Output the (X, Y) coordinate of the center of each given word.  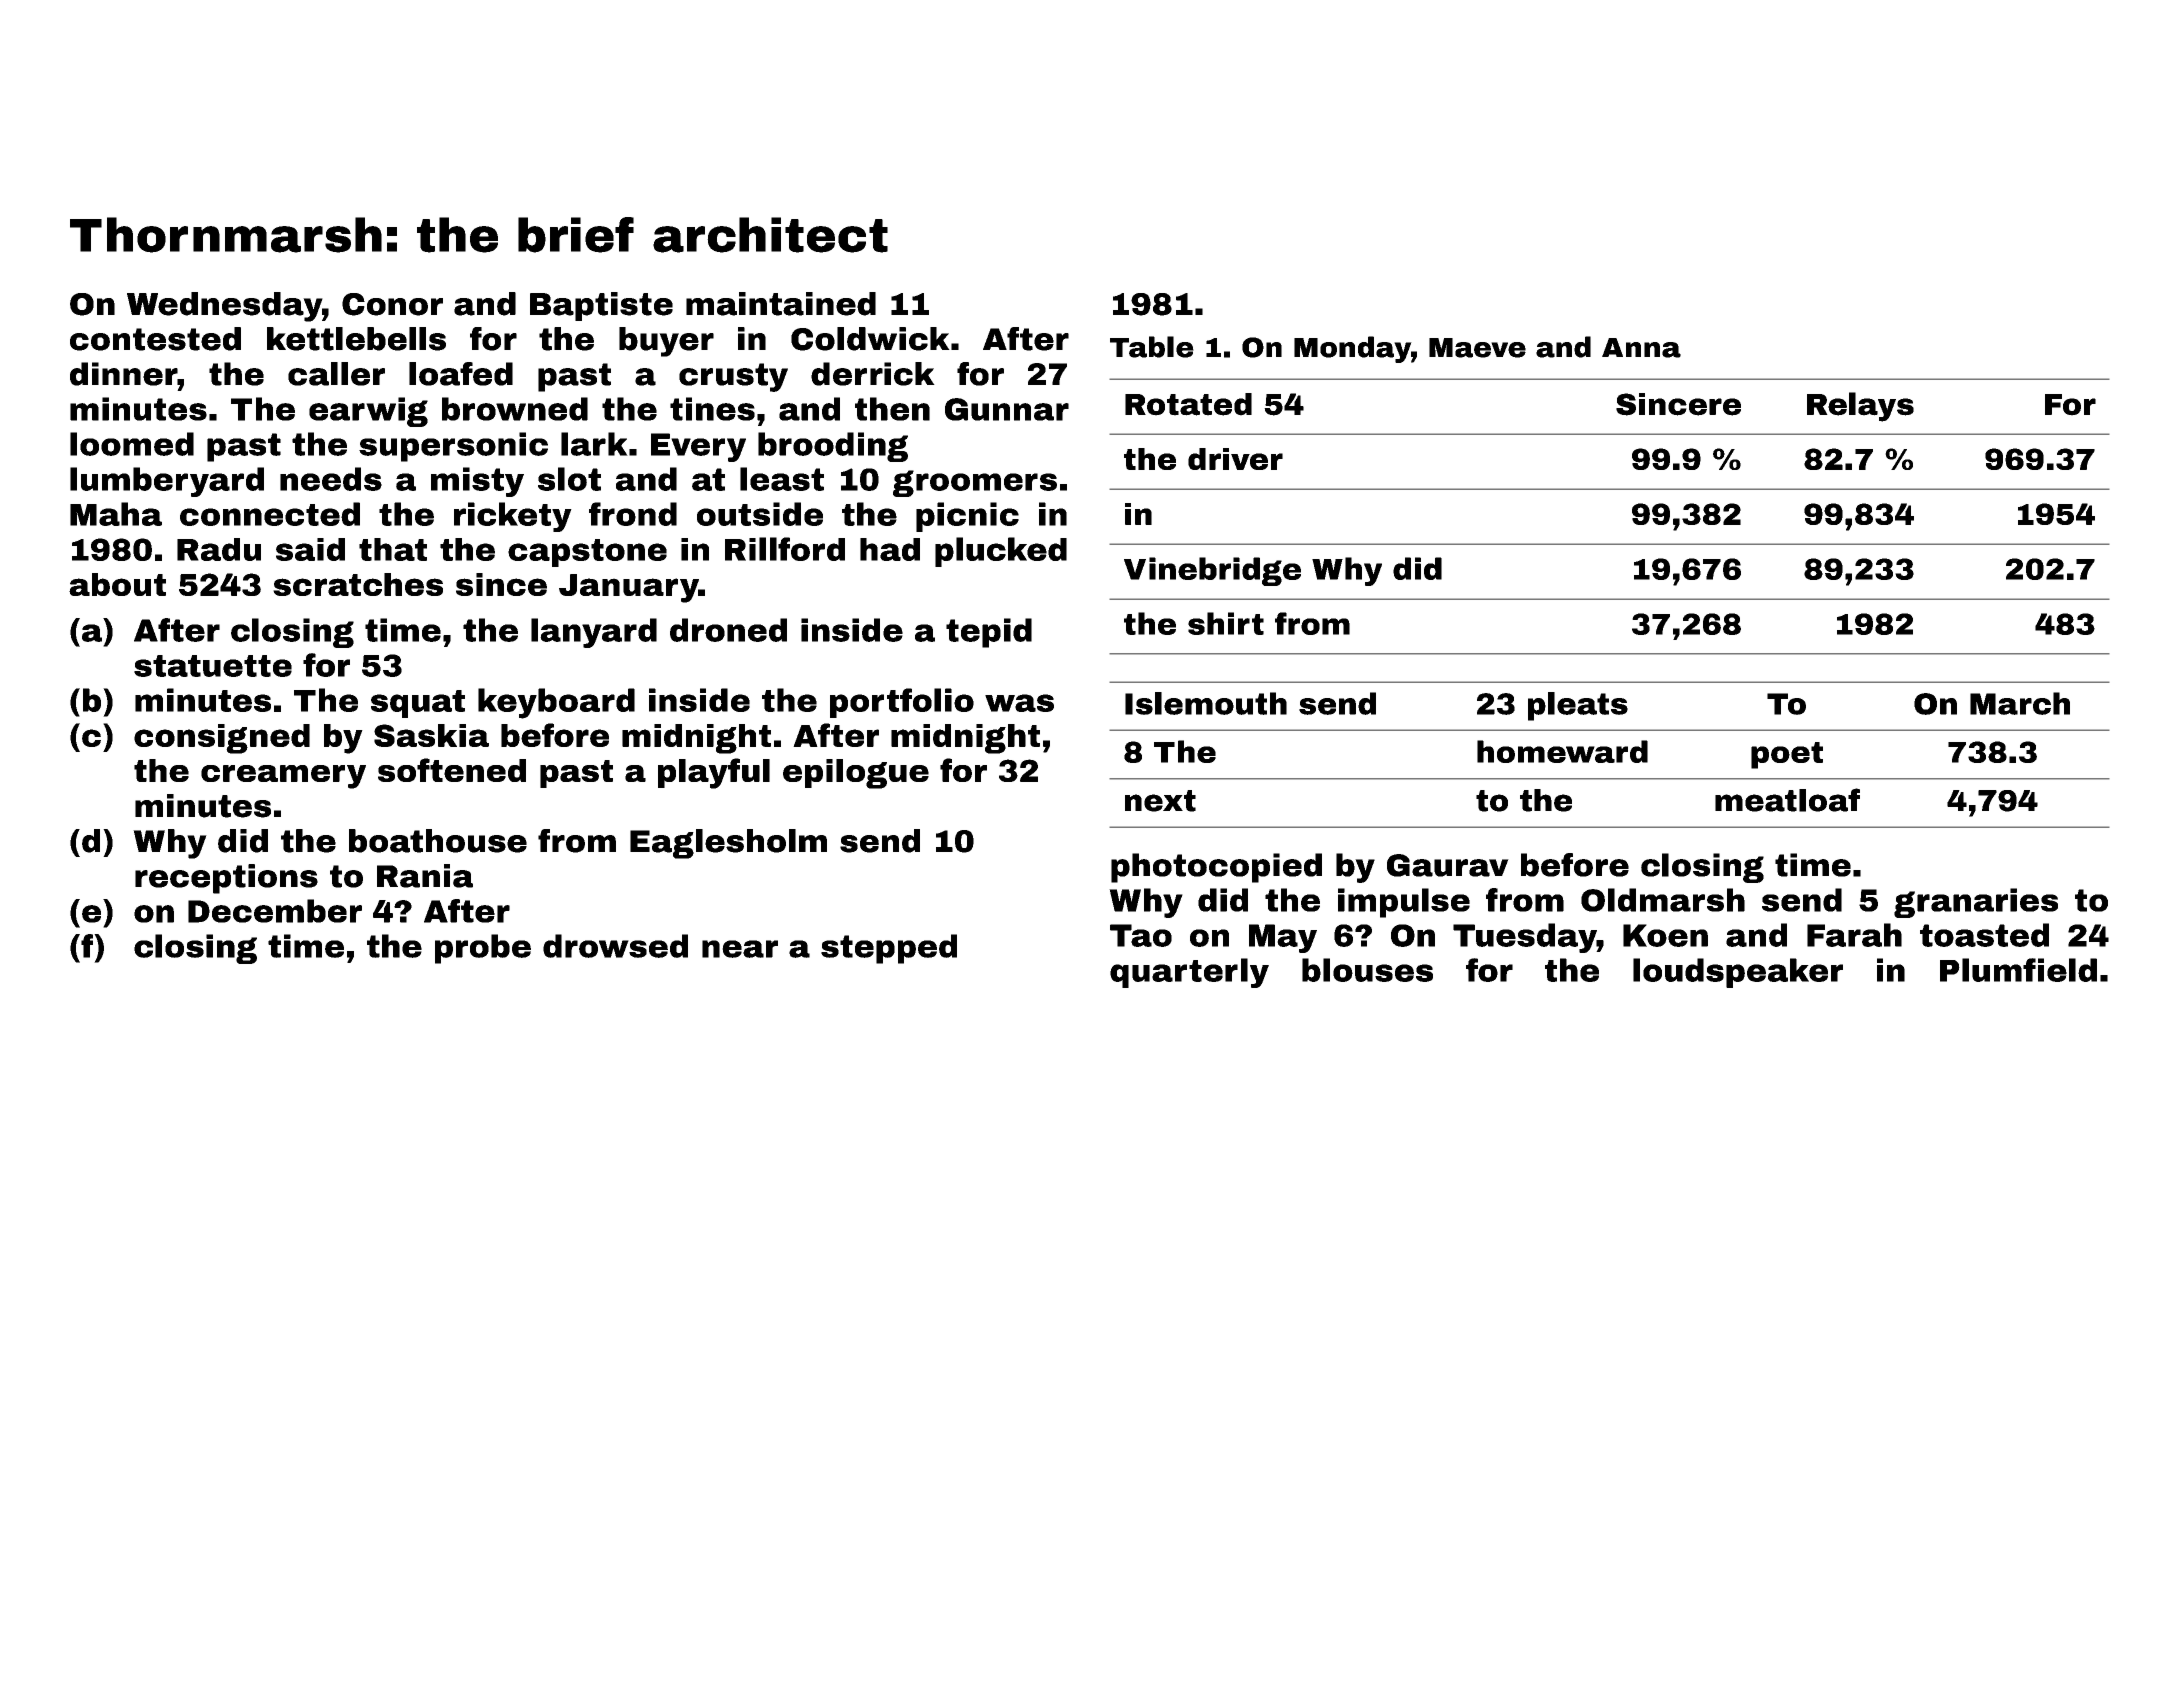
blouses (1367, 970)
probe (483, 949)
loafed (461, 374)
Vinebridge (1212, 571)
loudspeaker (1738, 973)
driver (1235, 459)
